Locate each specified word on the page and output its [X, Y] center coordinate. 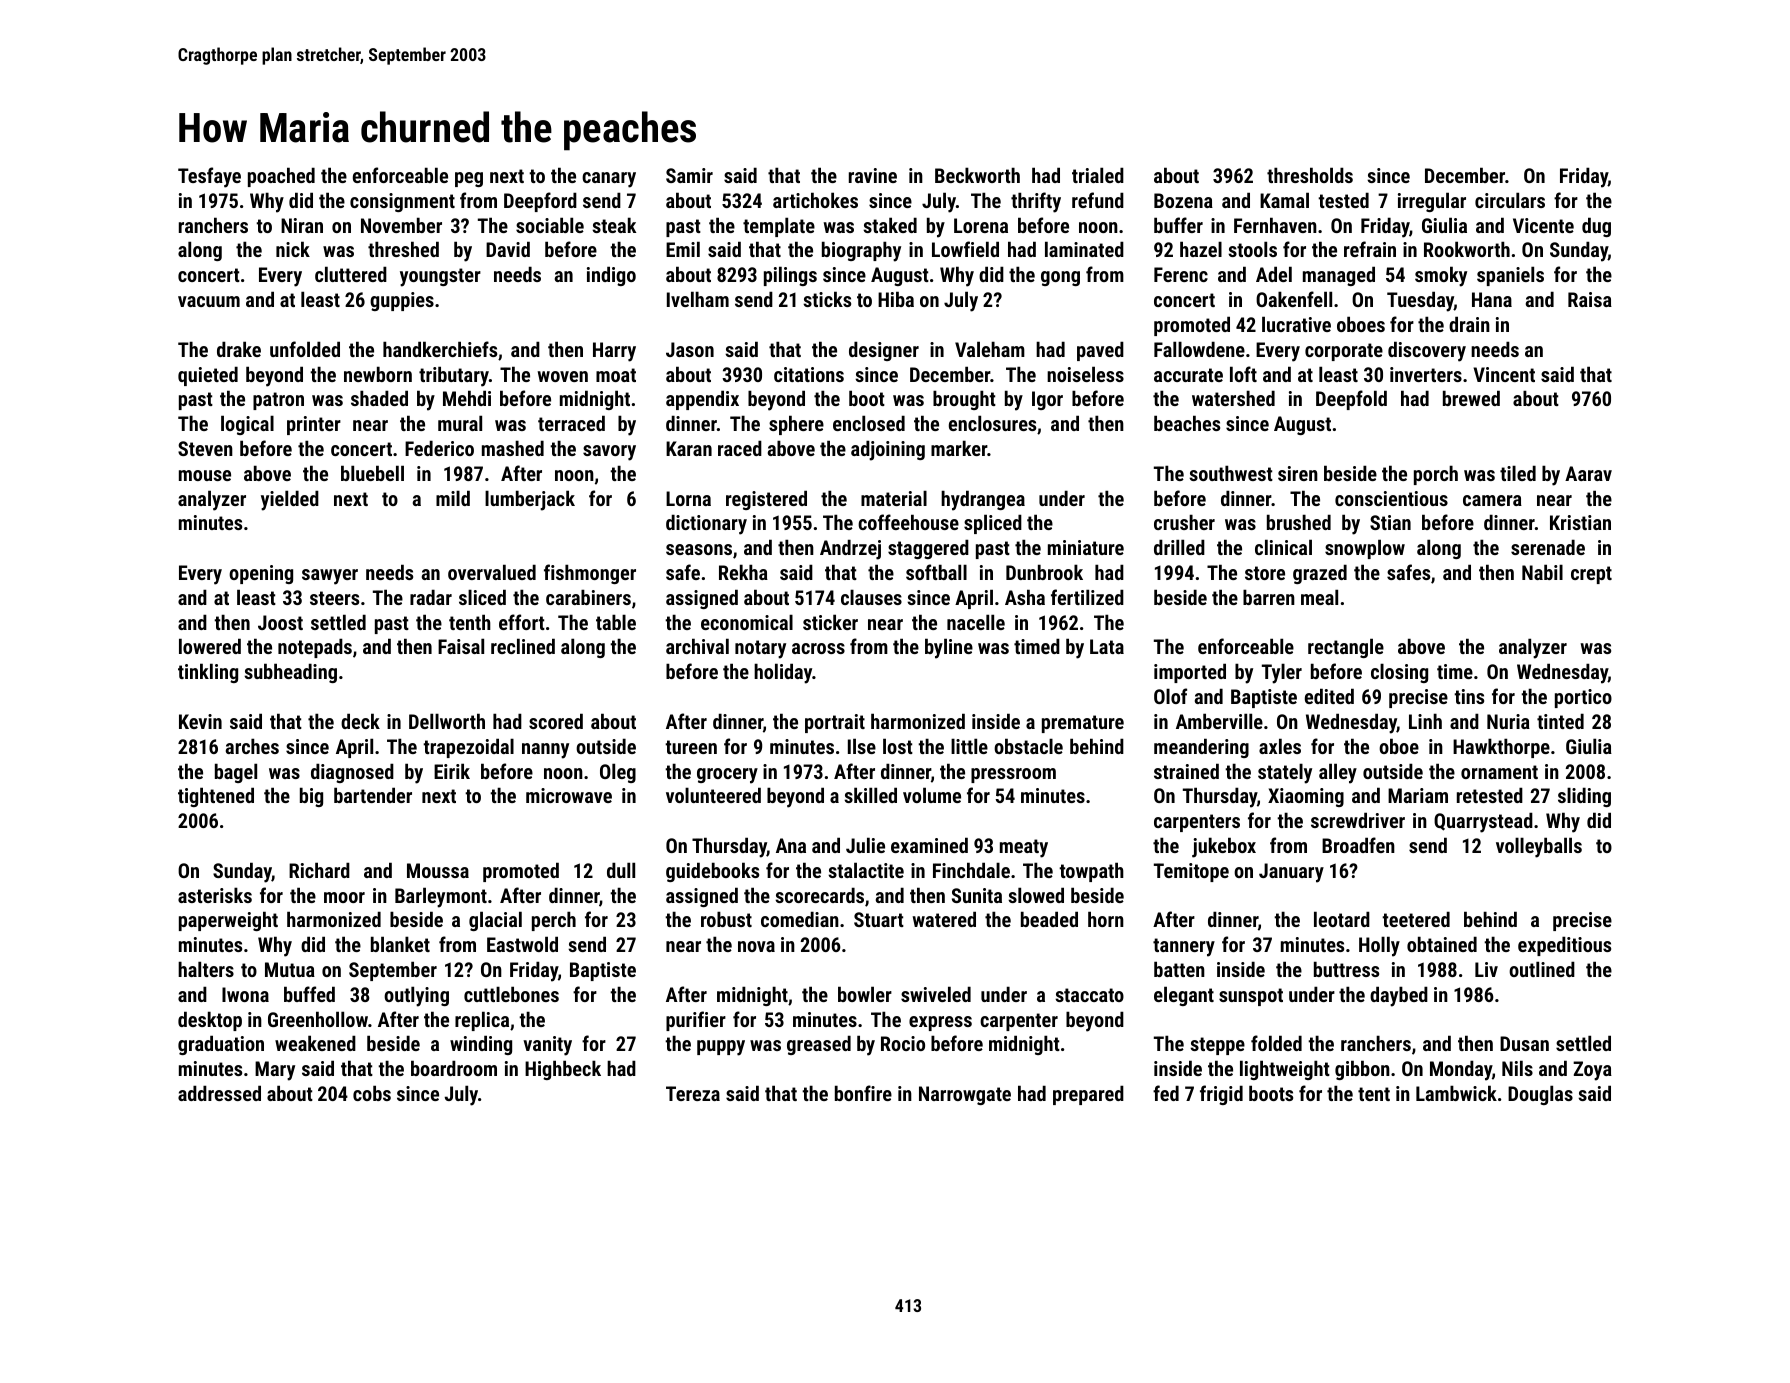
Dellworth [447, 721]
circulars [1510, 200]
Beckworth [977, 175]
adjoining [888, 450]
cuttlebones [511, 994]
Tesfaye [209, 177]
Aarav [1588, 473]
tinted [1560, 721]
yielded [290, 500]
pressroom [1013, 775]
